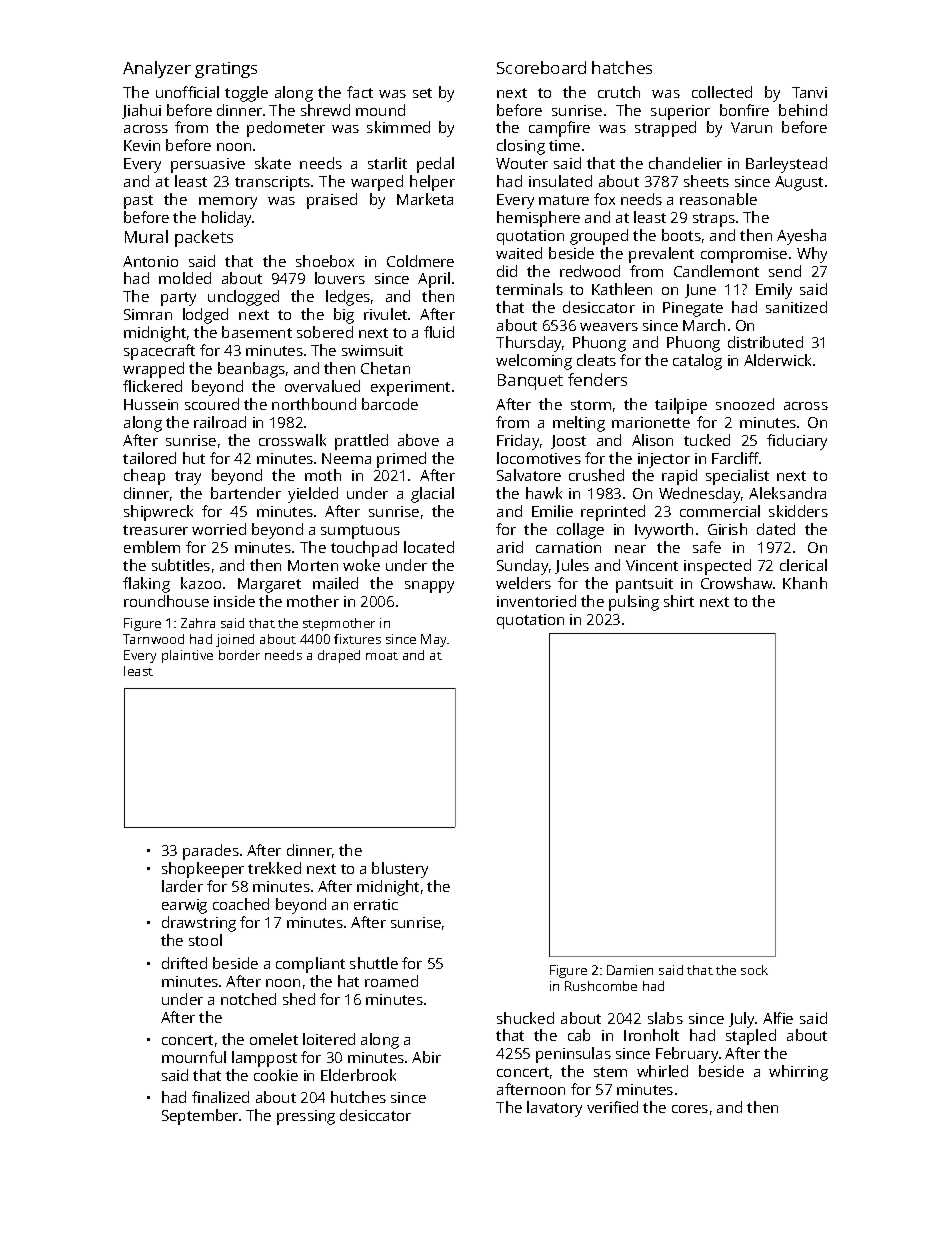 This image has width=952, height=1233. What do you see at coordinates (153, 639) in the image?
I see `Tarnwood` at bounding box center [153, 639].
